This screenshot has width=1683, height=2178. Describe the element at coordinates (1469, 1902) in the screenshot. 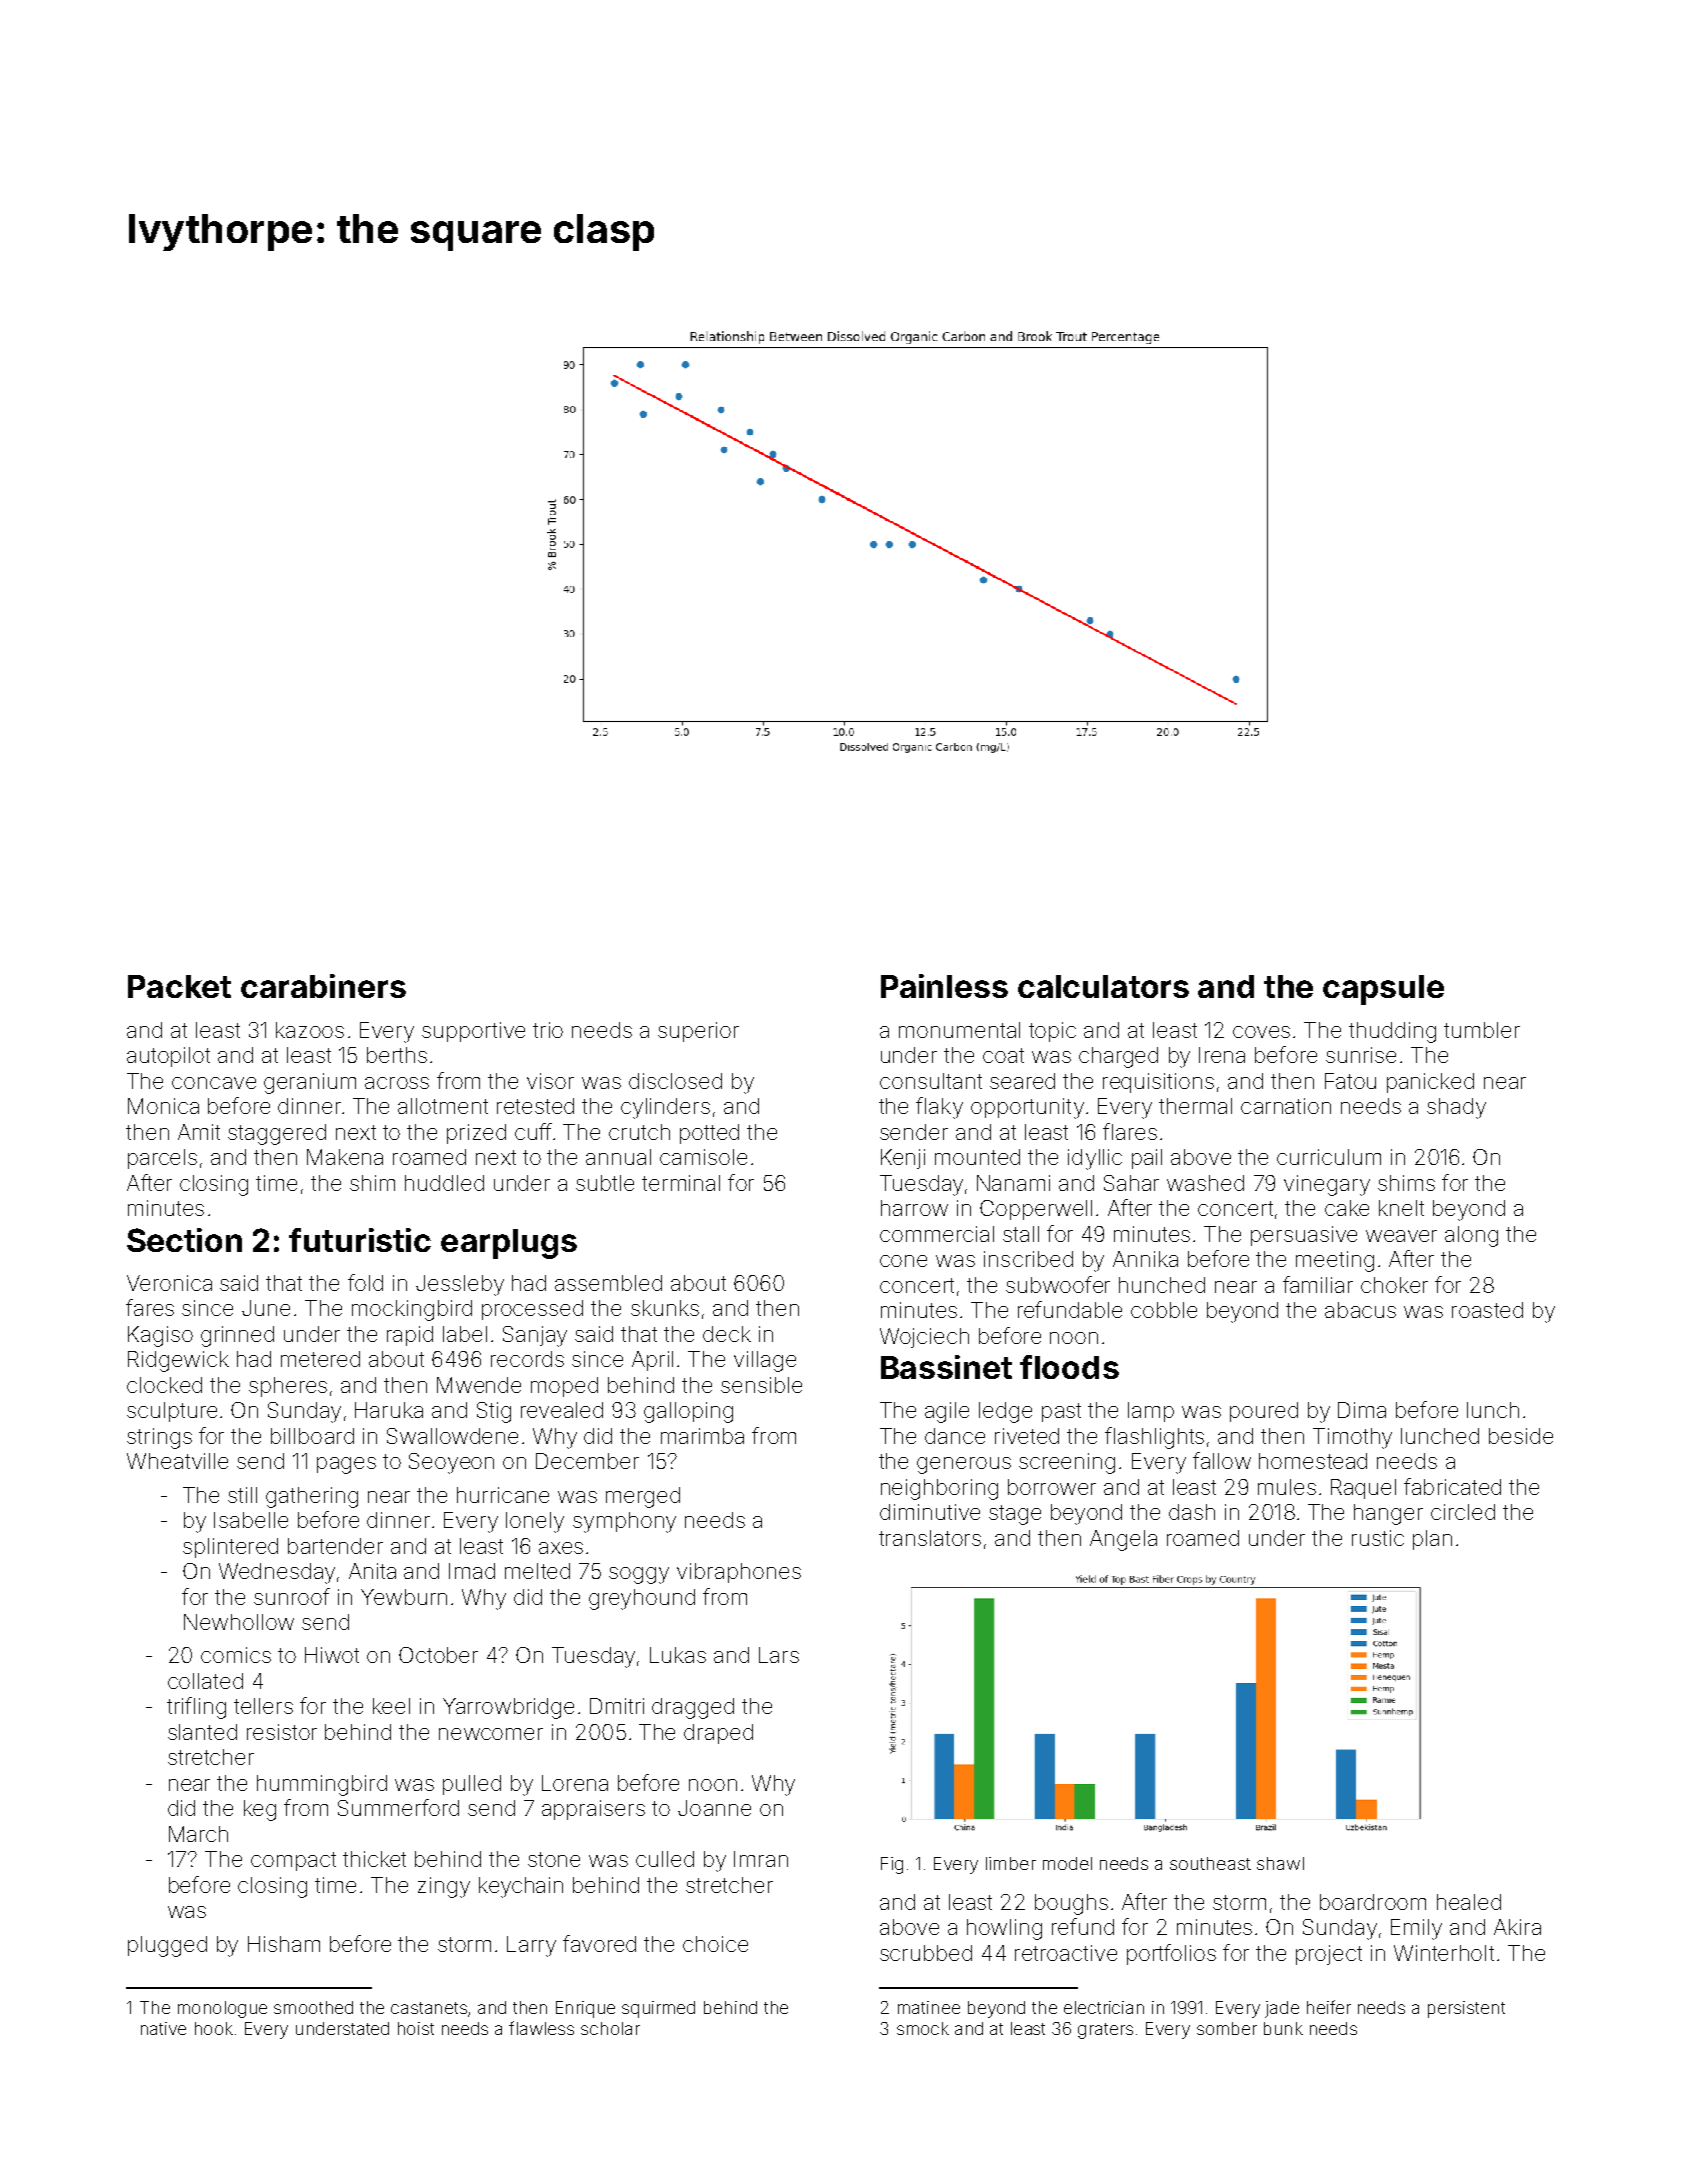

I see `healed` at that location.
